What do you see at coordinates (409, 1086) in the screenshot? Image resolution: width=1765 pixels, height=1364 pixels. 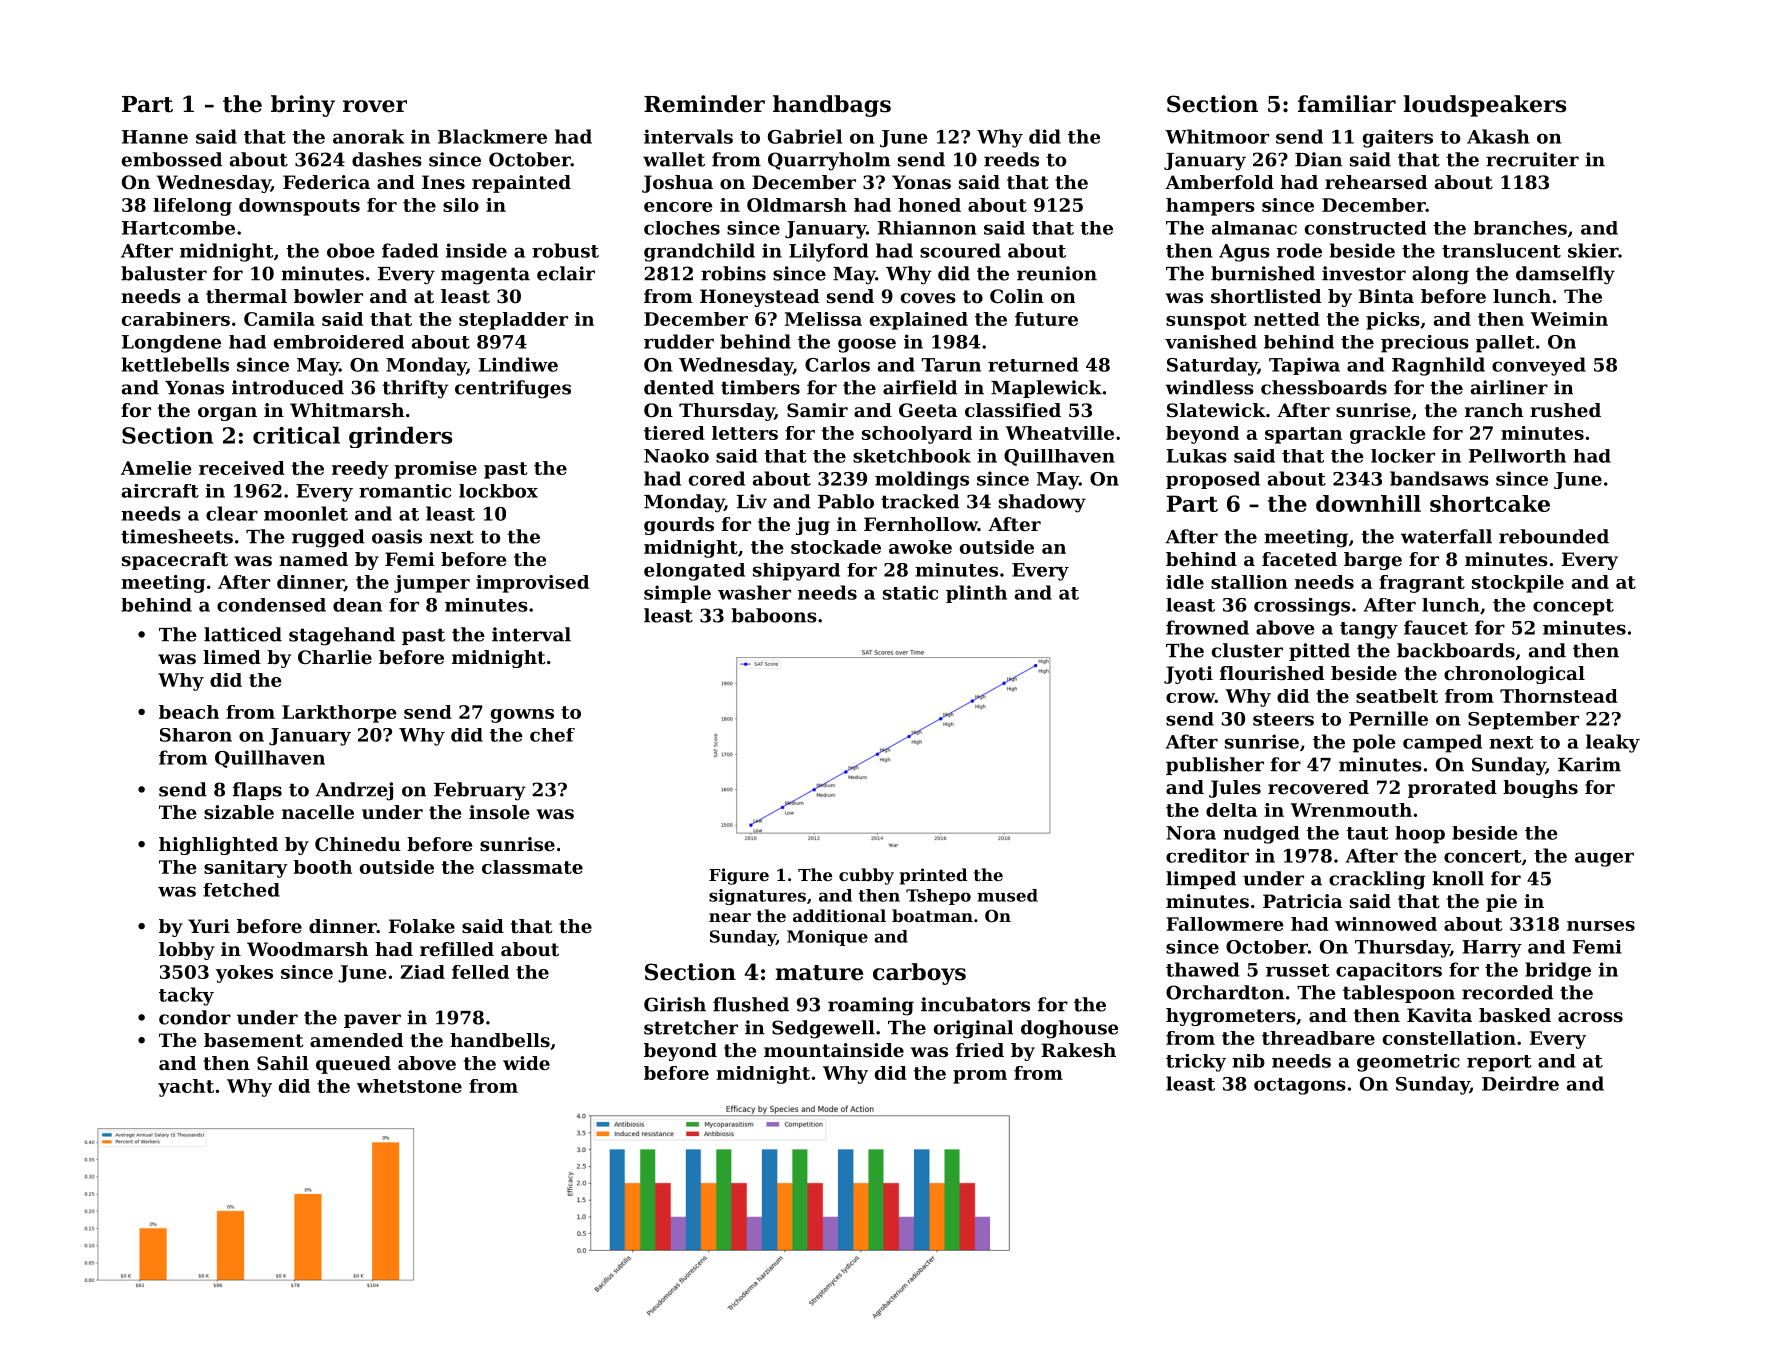 I see `whetstone` at bounding box center [409, 1086].
